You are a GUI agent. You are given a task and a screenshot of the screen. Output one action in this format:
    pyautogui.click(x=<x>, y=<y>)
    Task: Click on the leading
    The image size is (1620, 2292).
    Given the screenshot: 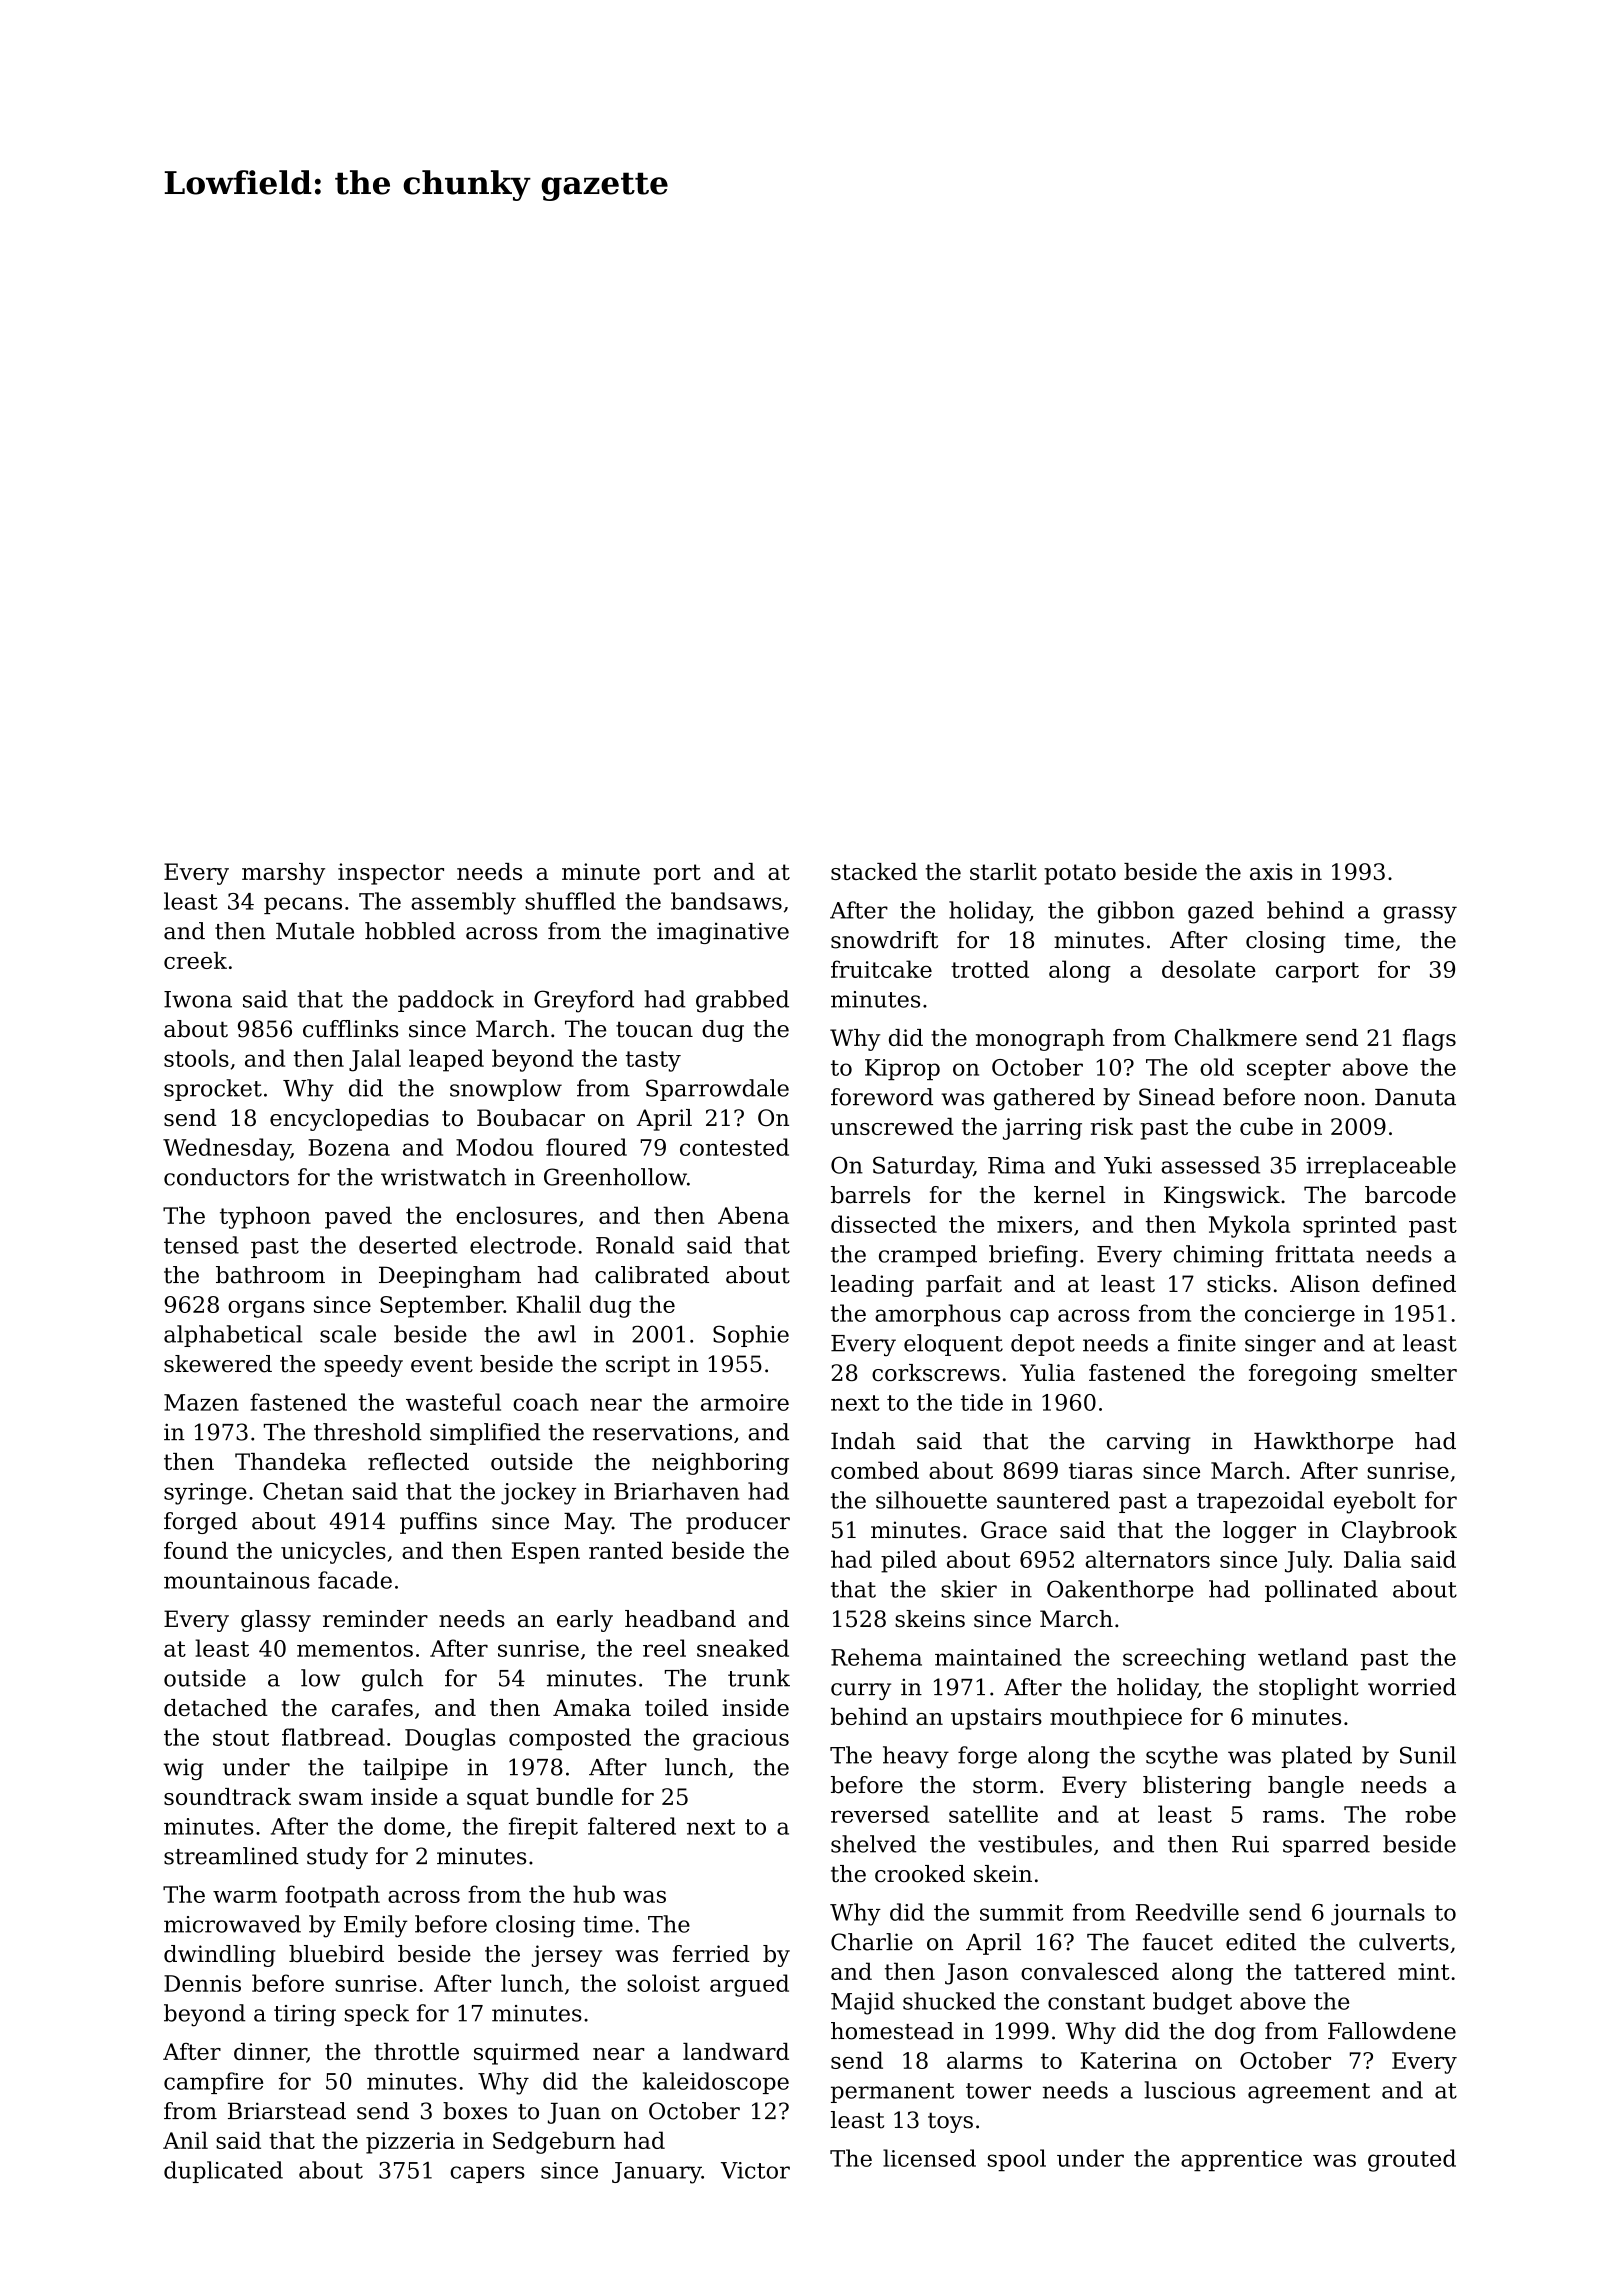 What is the action you would take?
    pyautogui.click(x=872, y=1286)
